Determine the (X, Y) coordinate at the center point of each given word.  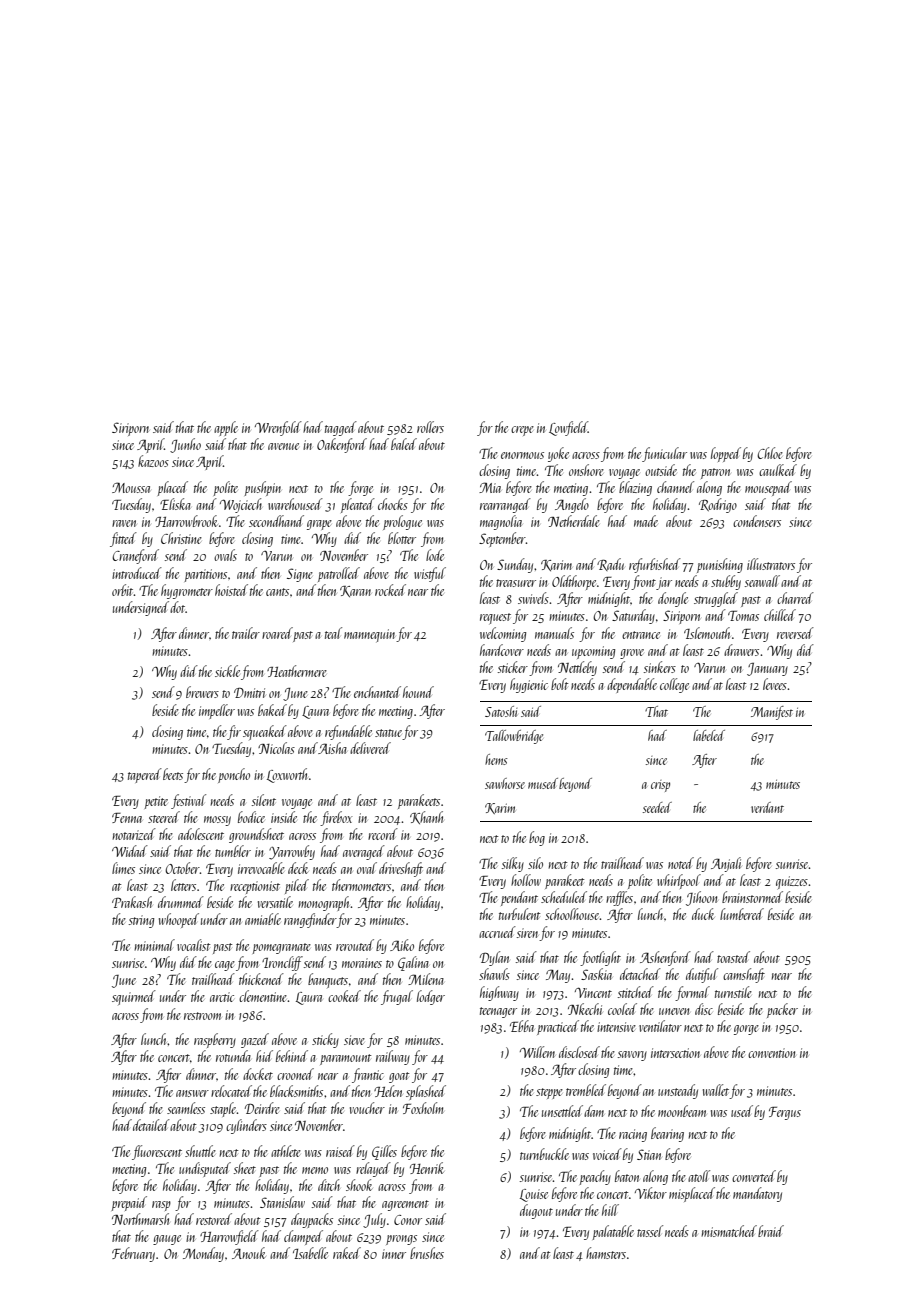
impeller (217, 711)
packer (782, 1010)
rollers (430, 427)
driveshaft (401, 869)
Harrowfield (229, 1237)
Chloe (770, 453)
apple (226, 428)
